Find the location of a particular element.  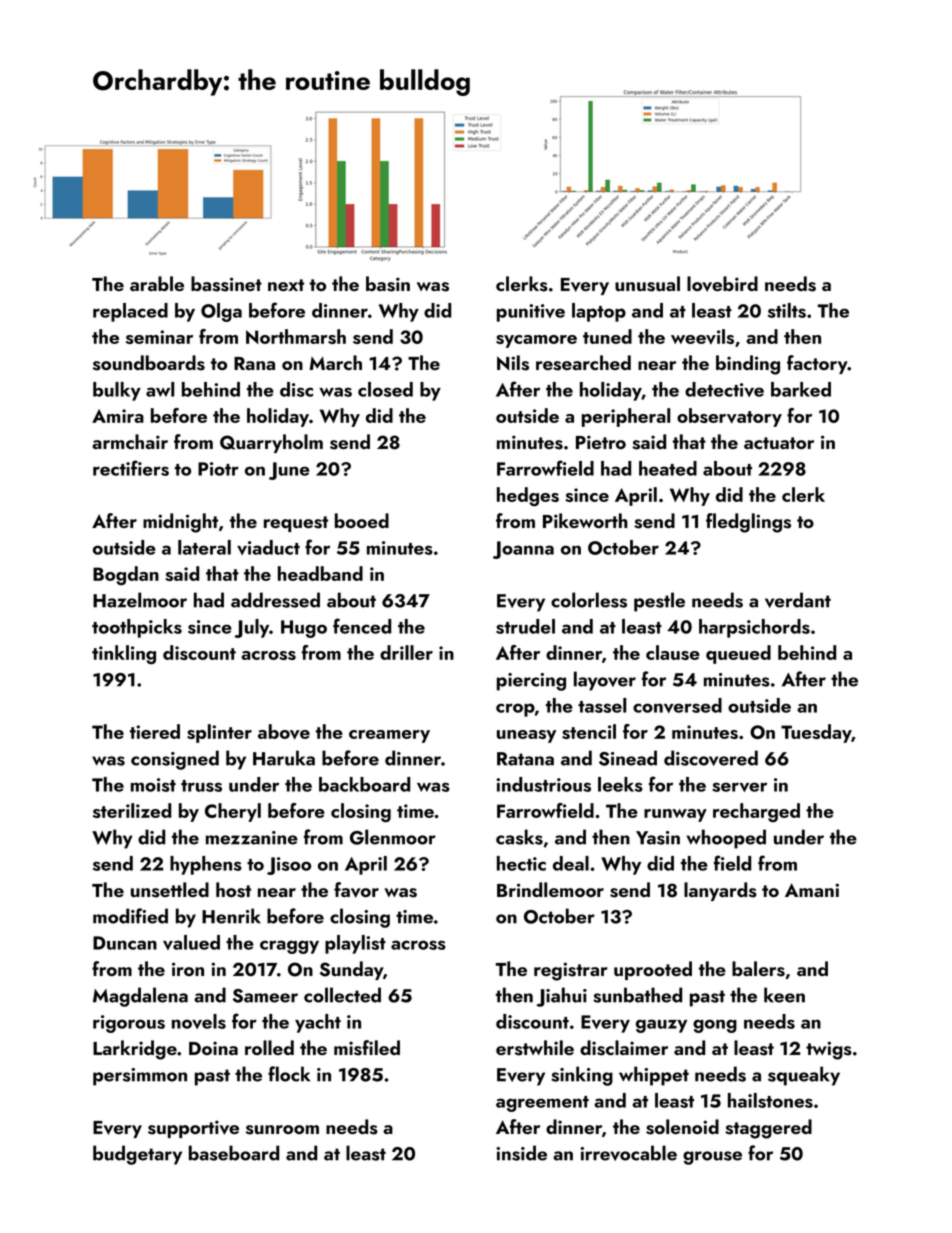

baseboard is located at coordinates (234, 1153).
